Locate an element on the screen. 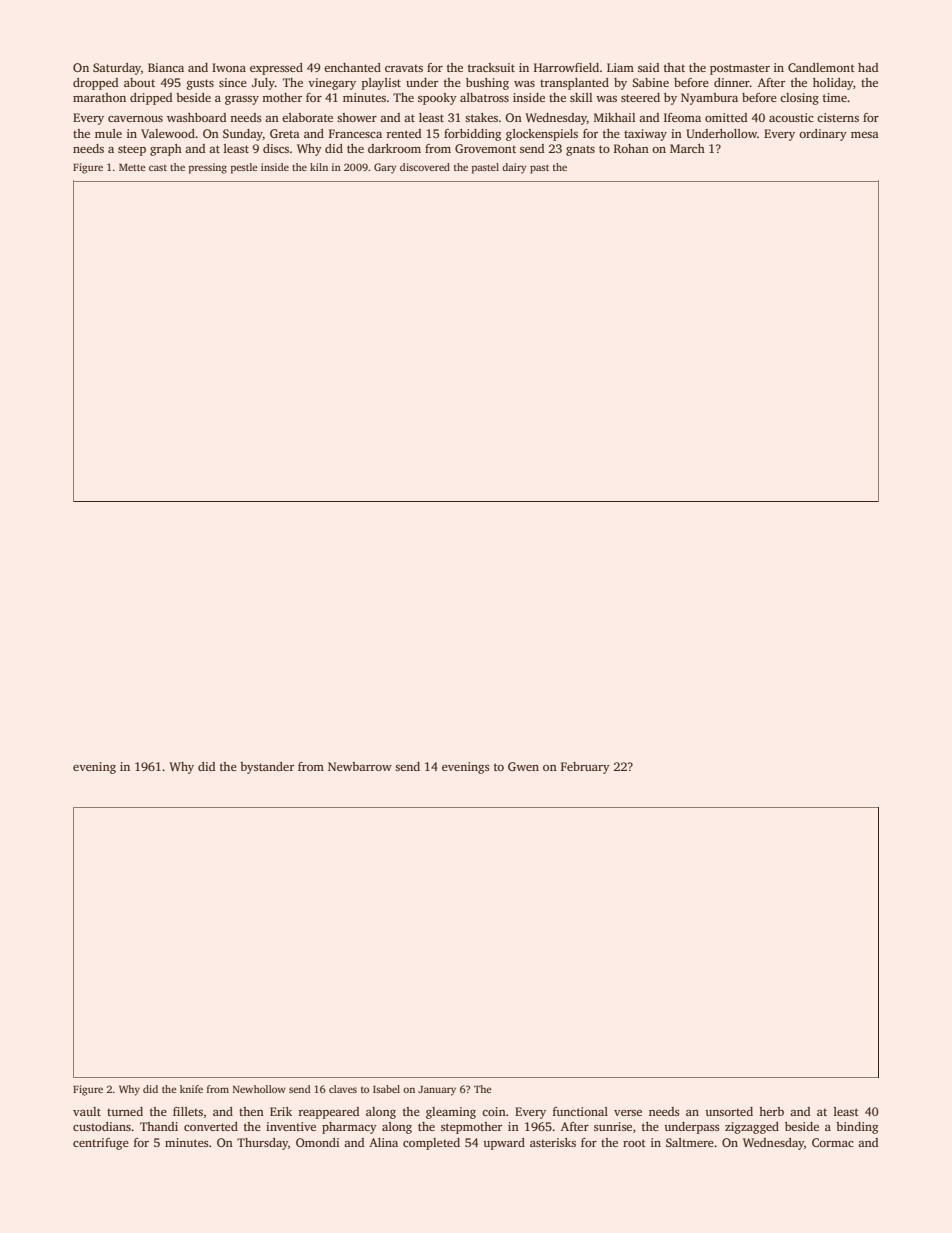 This screenshot has height=1233, width=952. discovered is located at coordinates (425, 167).
